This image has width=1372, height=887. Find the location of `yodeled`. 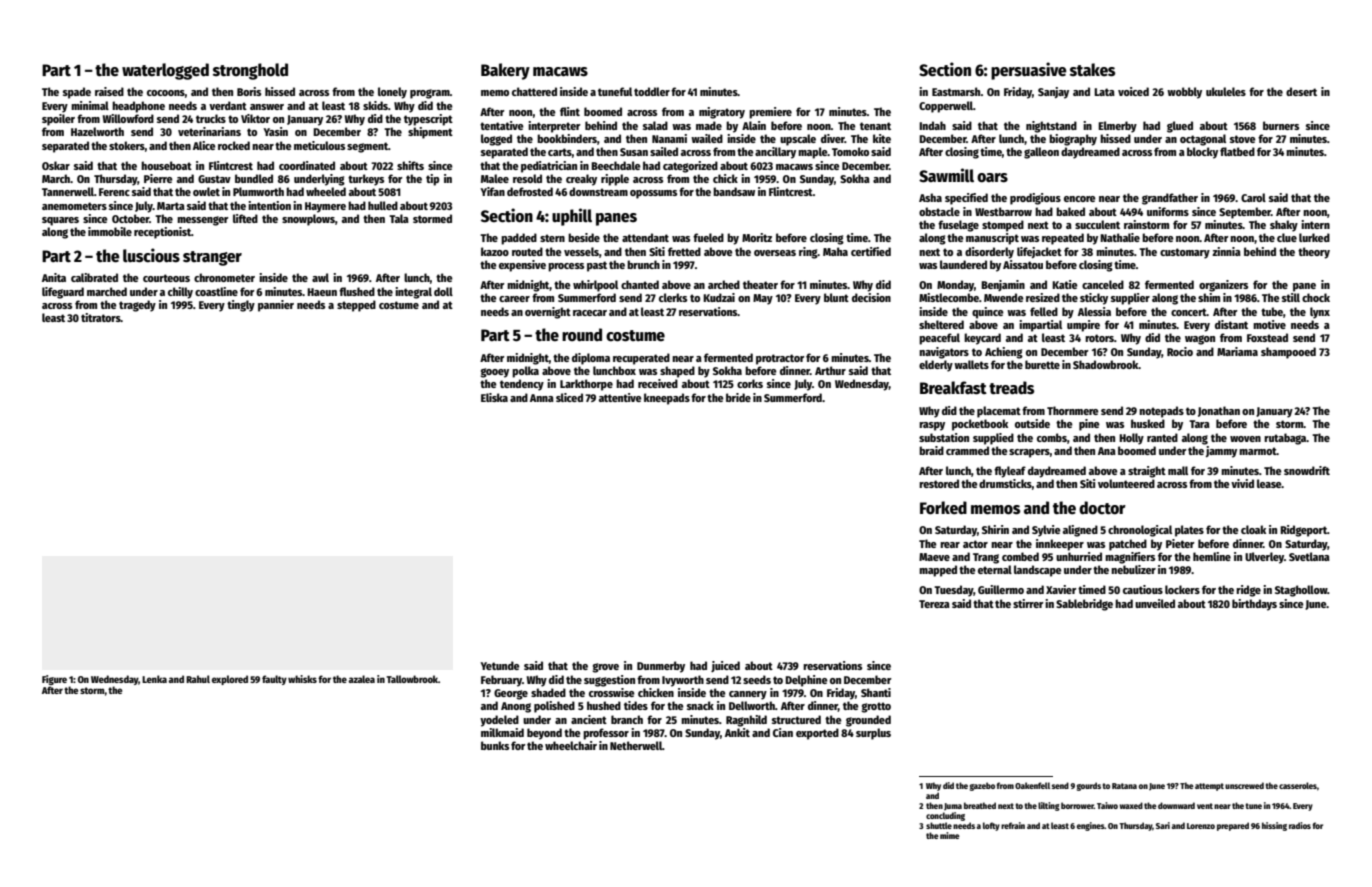

yodeled is located at coordinates (499, 721).
